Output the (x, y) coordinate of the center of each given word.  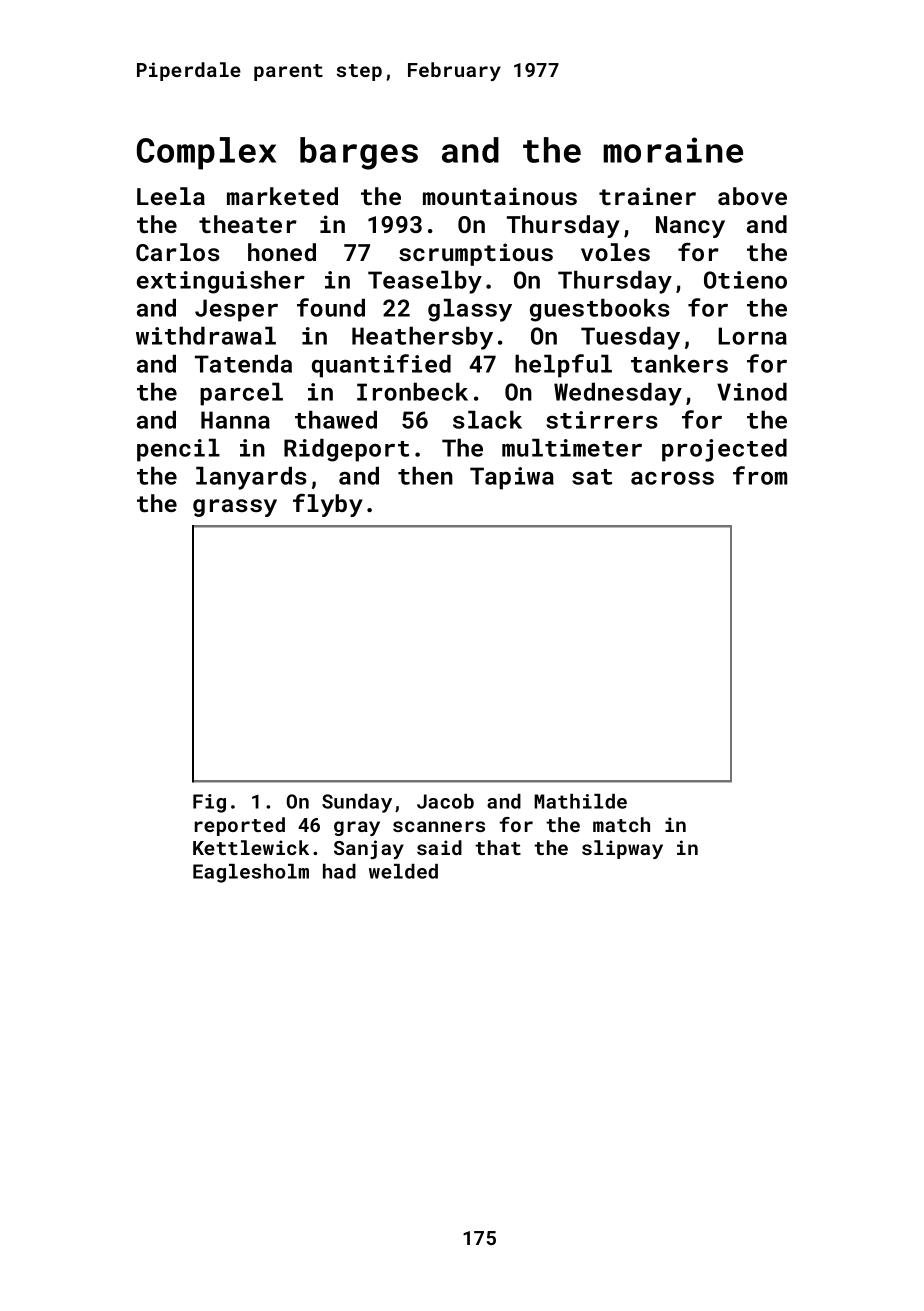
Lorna (752, 336)
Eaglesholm (251, 873)
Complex (206, 153)
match (621, 824)
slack (487, 419)
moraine (673, 150)
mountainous (500, 196)
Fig (209, 803)
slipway (622, 849)
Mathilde (580, 801)
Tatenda (243, 363)
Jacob (445, 801)
